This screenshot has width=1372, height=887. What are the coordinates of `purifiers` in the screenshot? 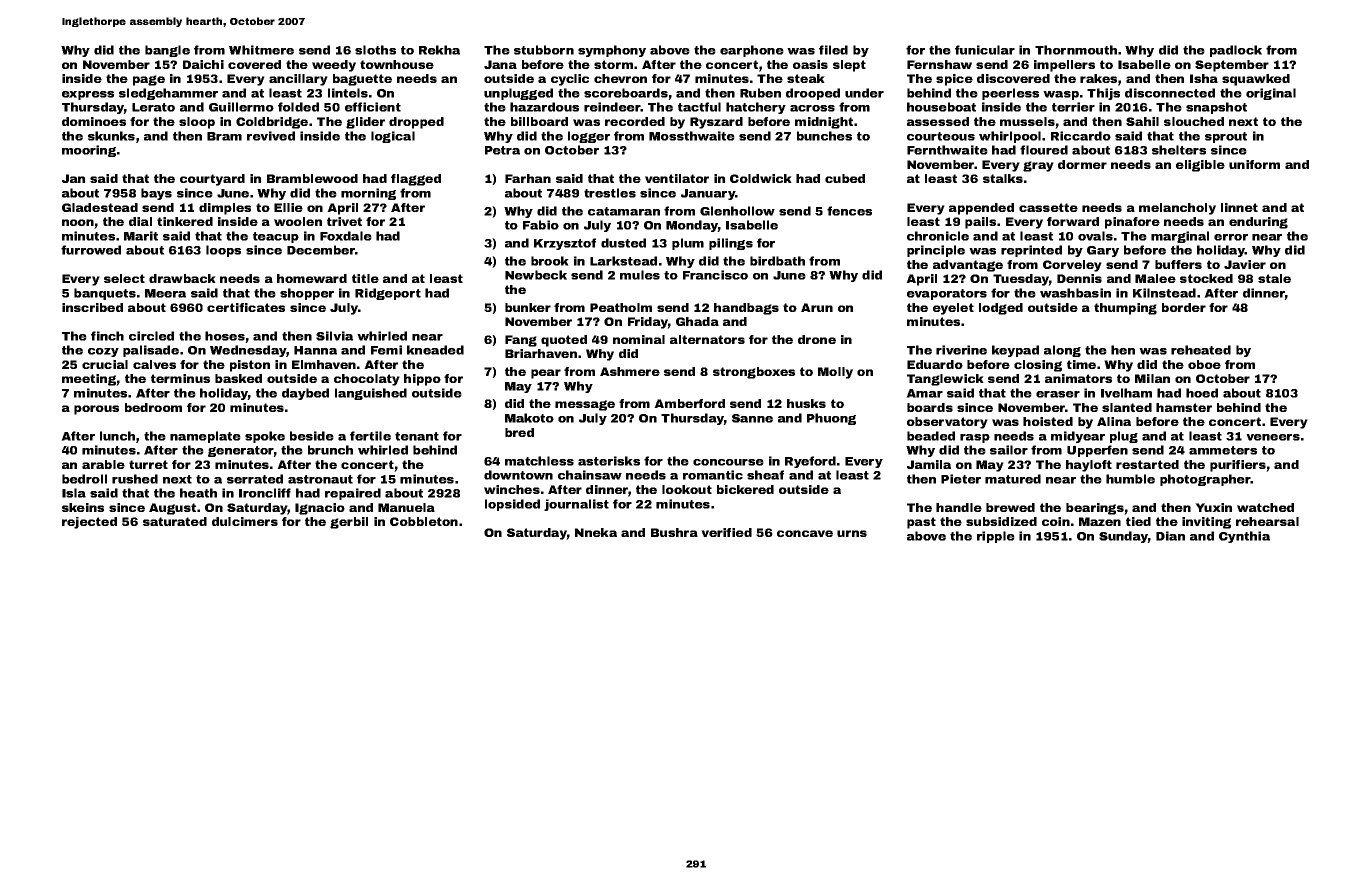 It's located at (1238, 466).
